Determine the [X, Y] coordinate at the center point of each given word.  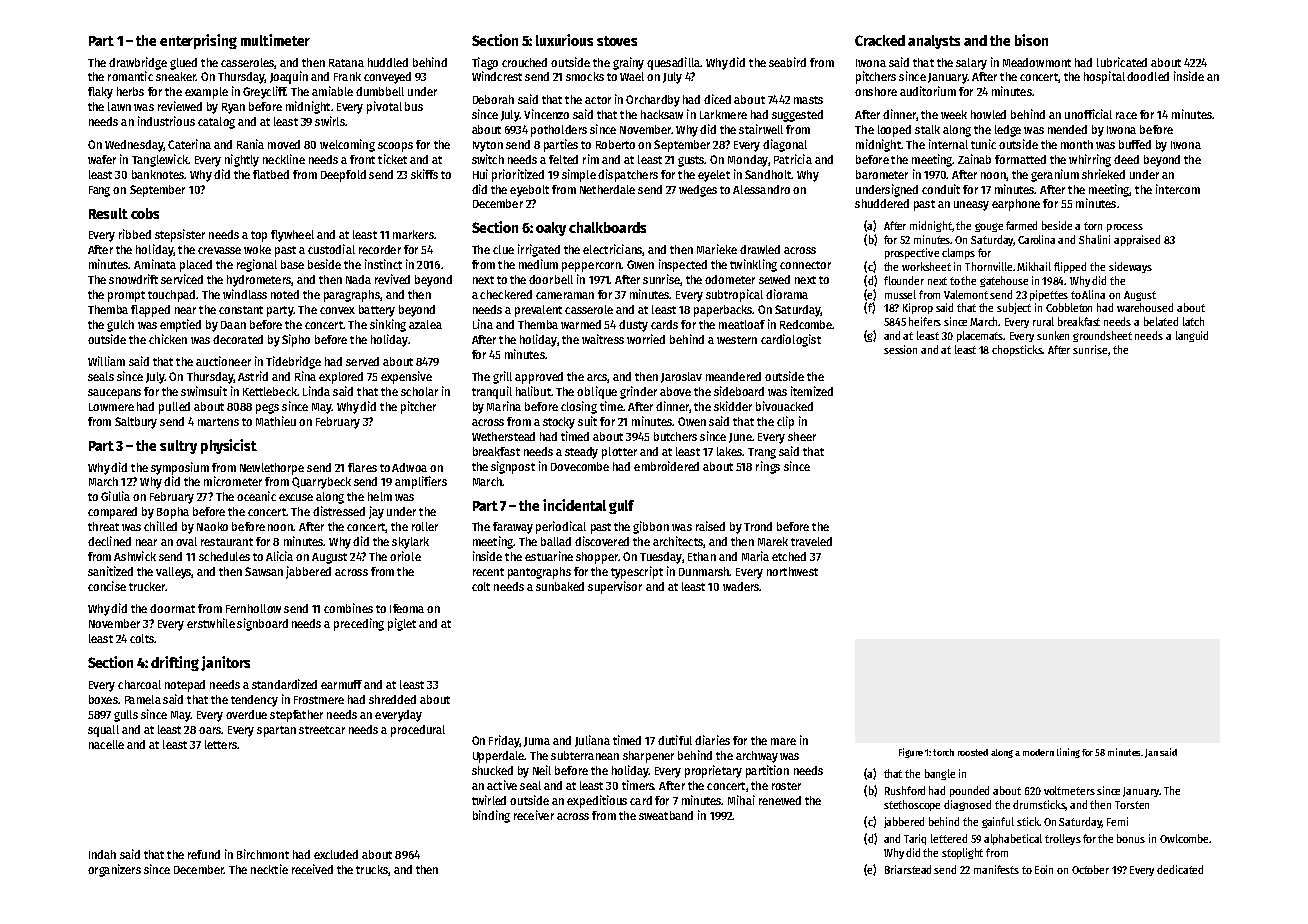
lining [1068, 753]
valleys [174, 573]
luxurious [564, 40]
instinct [383, 264]
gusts [691, 161]
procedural [418, 731]
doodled [1148, 76]
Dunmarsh [704, 571]
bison [1031, 40]
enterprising [198, 41]
